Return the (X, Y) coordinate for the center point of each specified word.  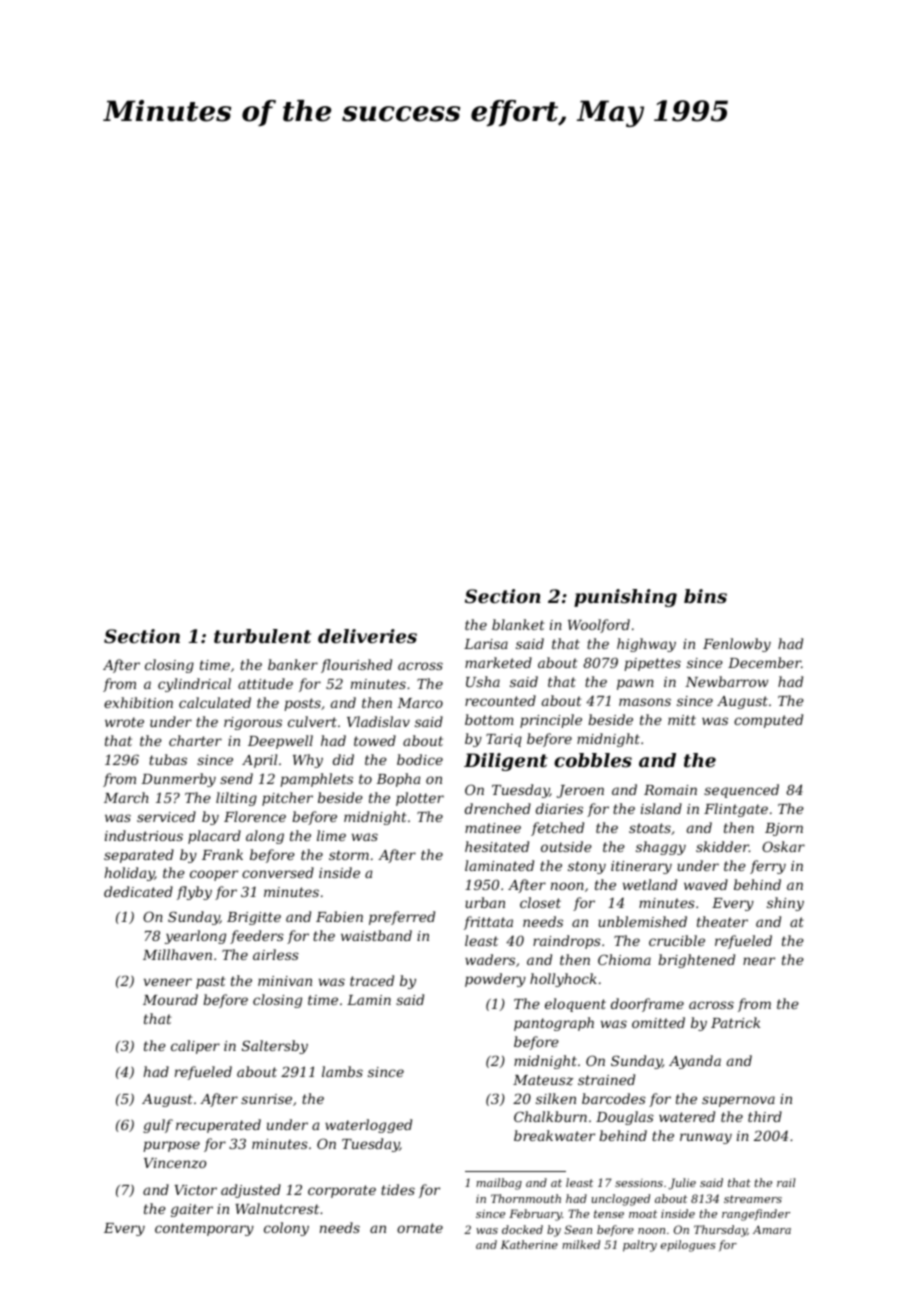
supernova (738, 1101)
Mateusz (543, 1080)
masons (645, 702)
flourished (356, 666)
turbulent (262, 636)
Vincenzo (175, 1163)
